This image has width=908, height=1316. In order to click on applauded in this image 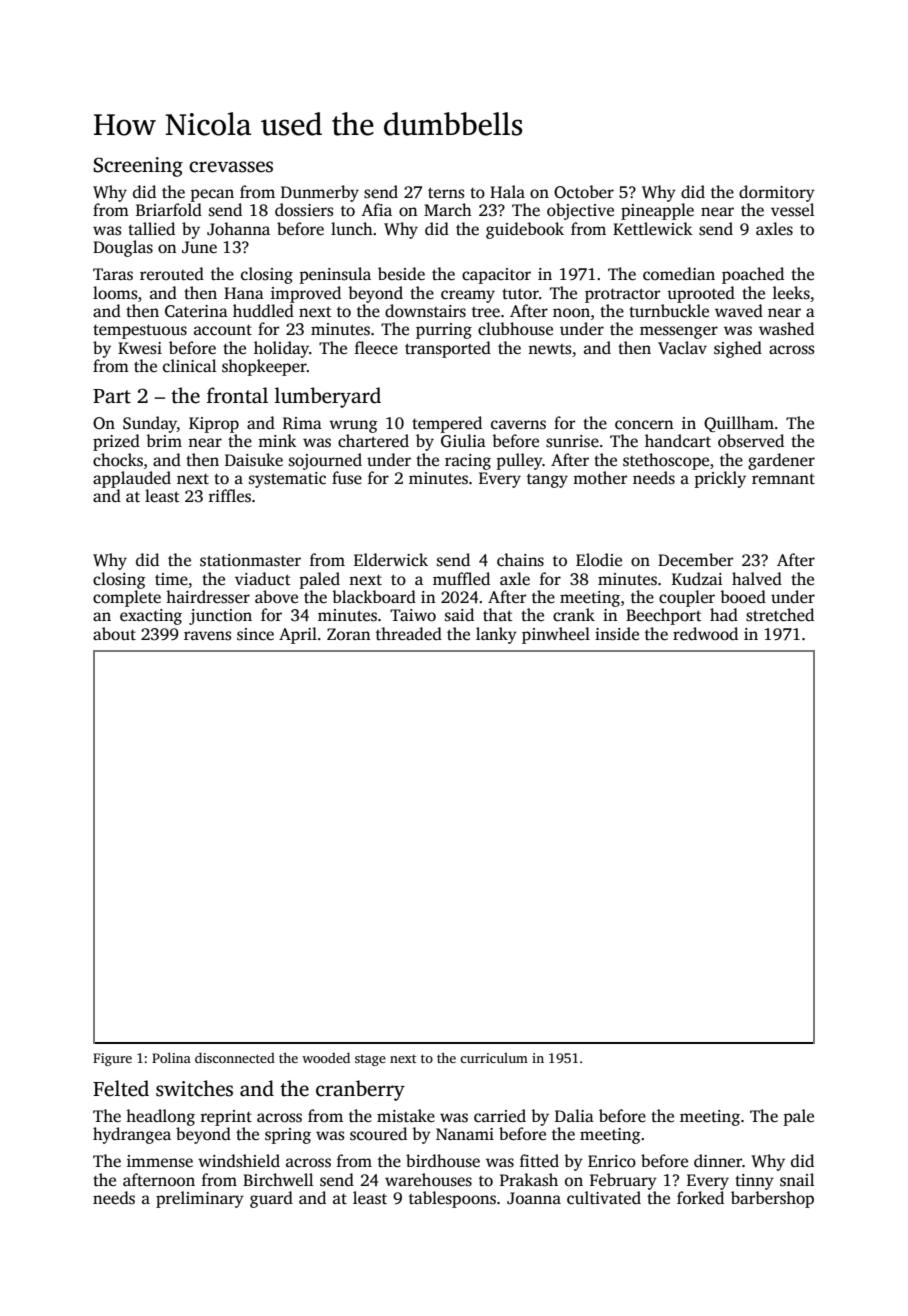, I will do `click(132, 479)`.
